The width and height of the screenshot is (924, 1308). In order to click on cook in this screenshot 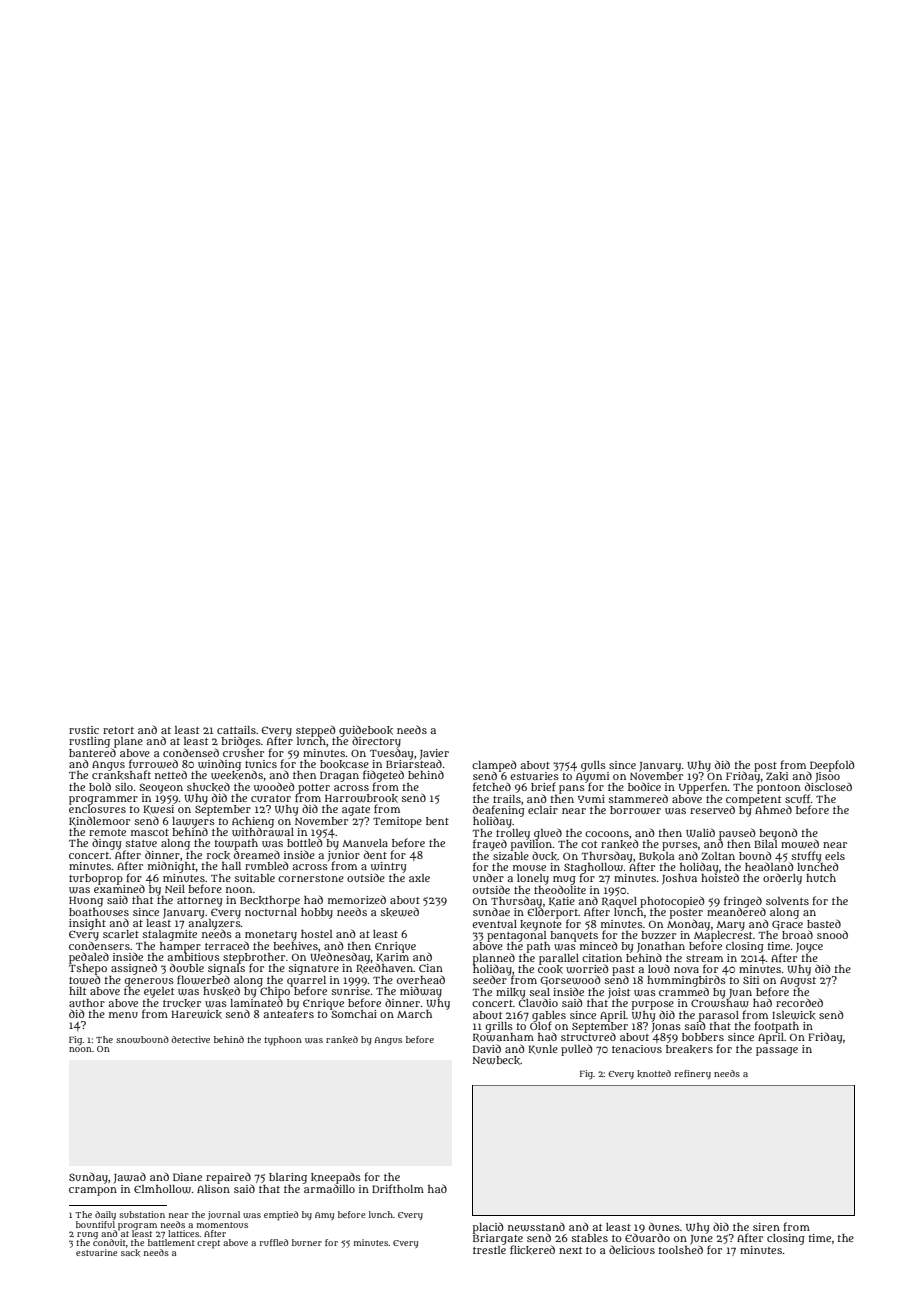, I will do `click(550, 969)`.
